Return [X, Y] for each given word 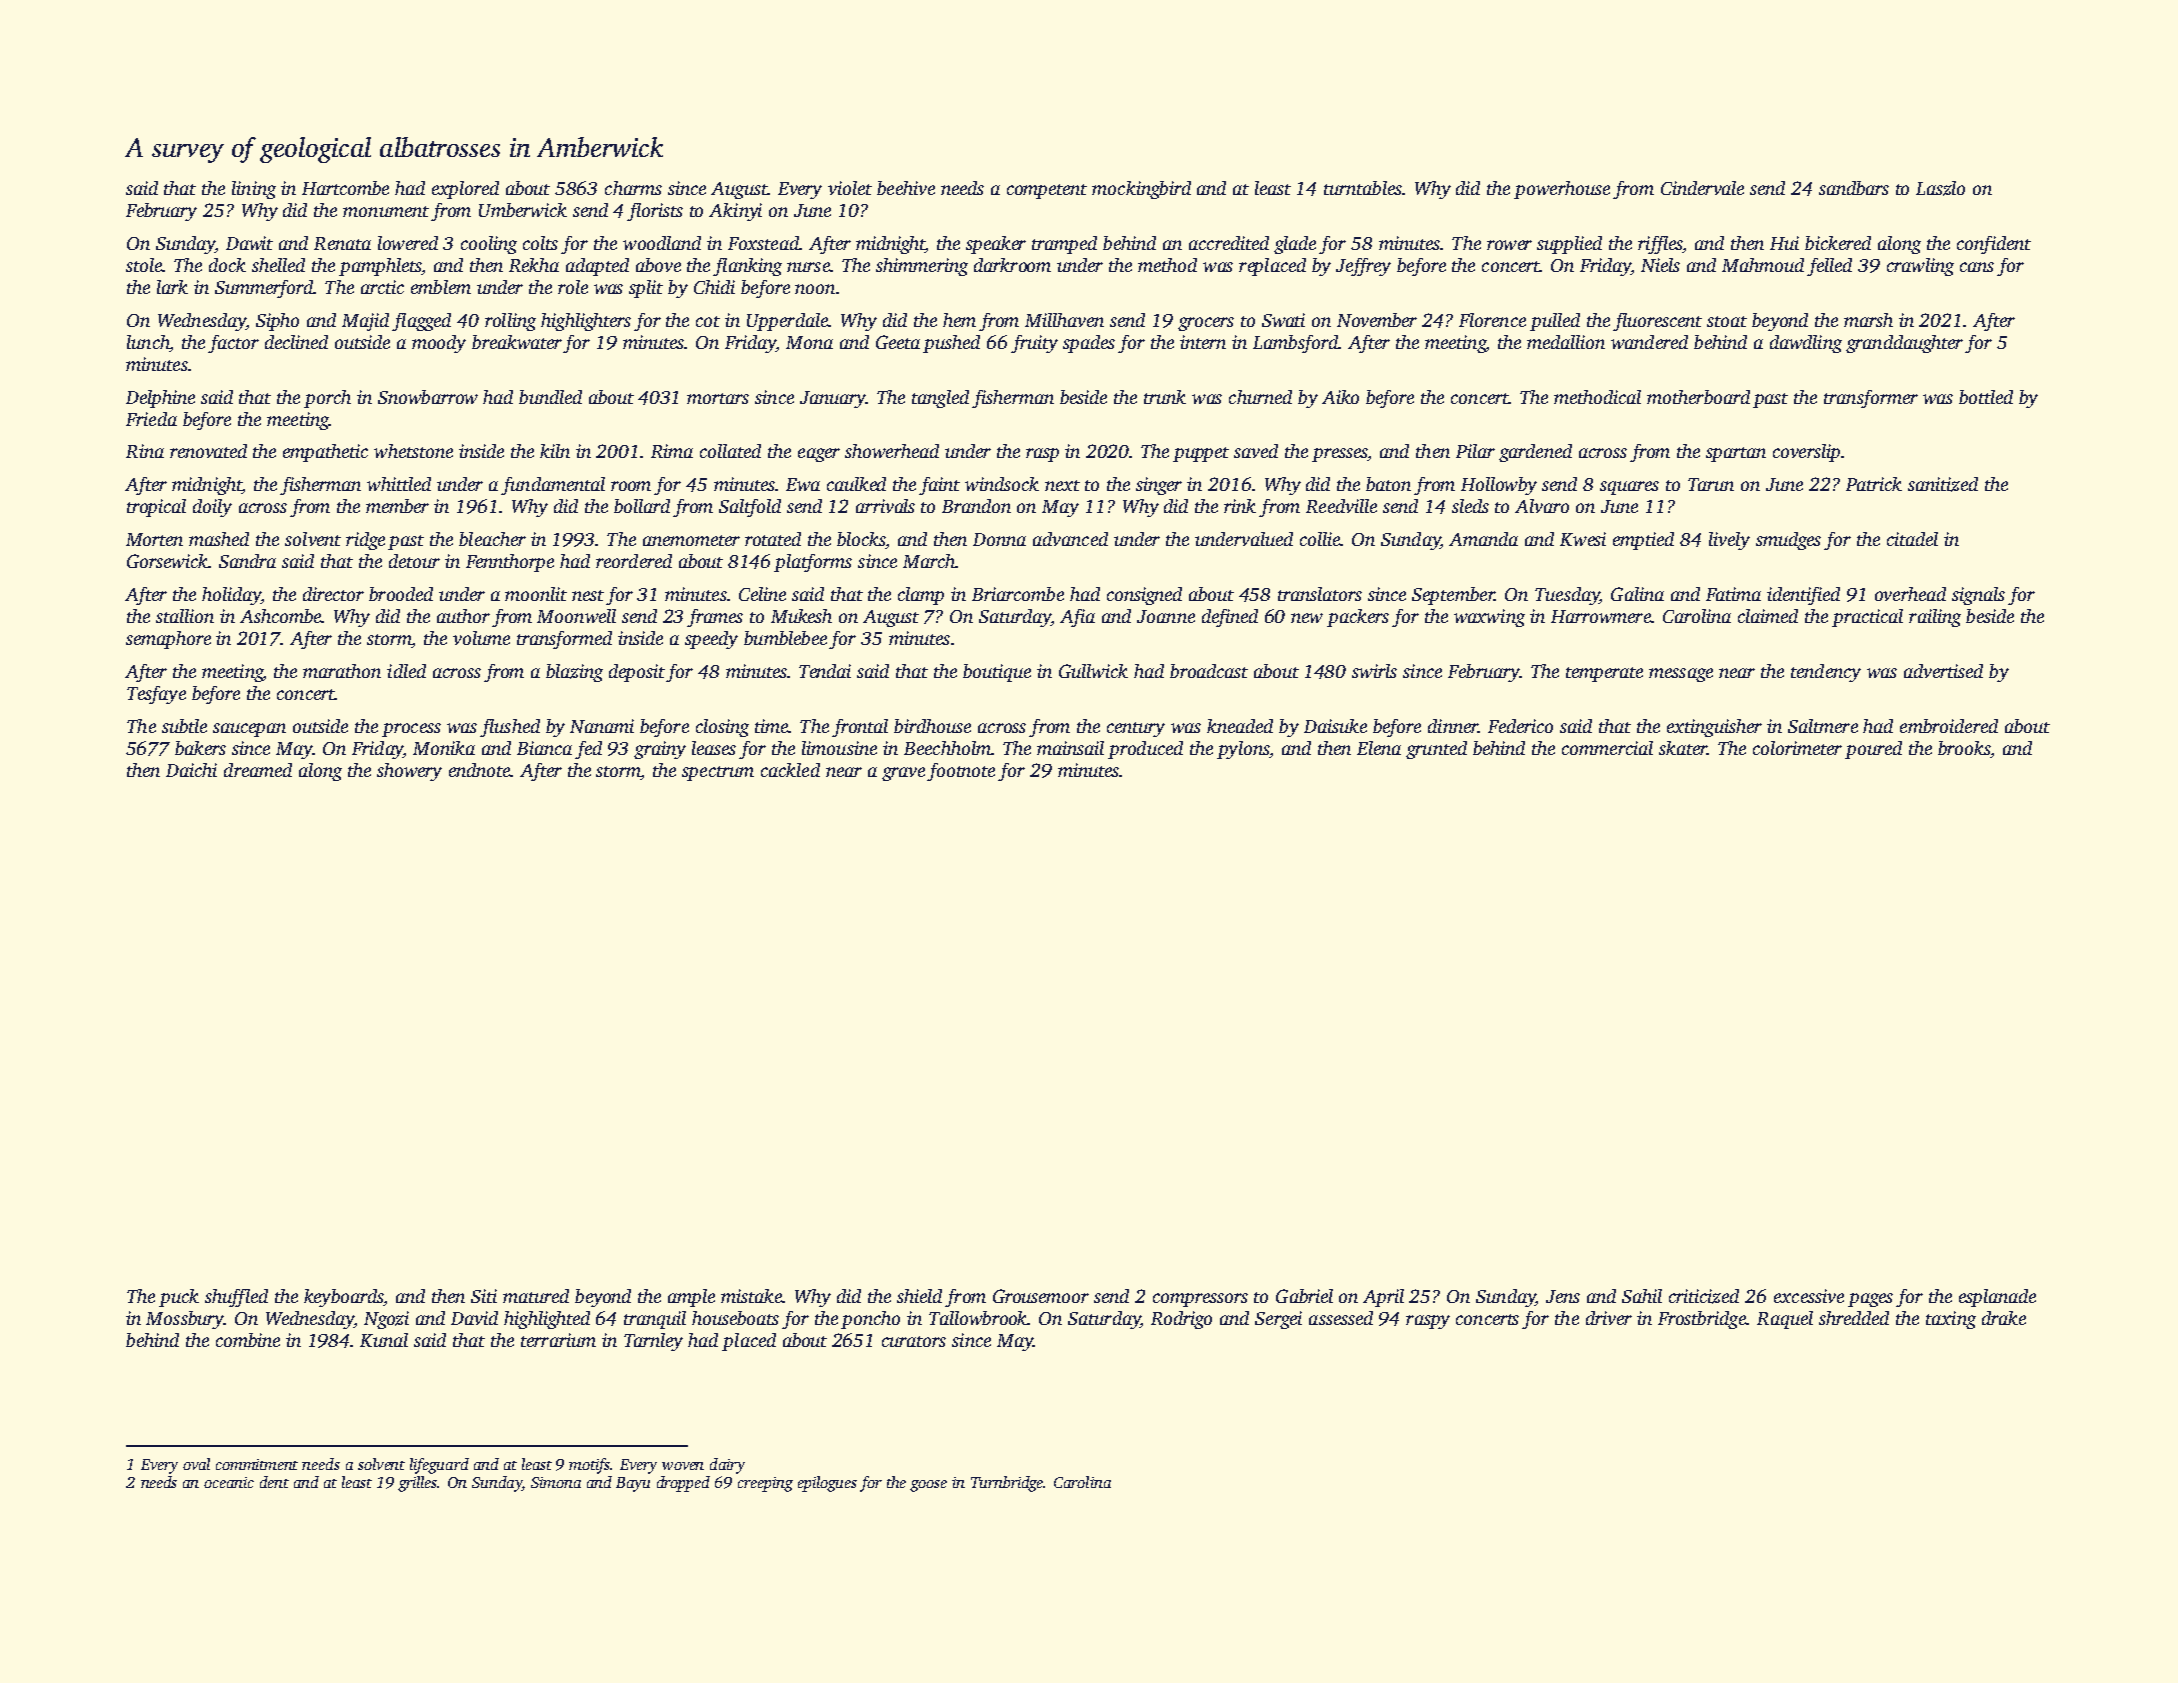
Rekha [534, 265]
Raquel [1785, 1320]
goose [928, 1486]
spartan [1736, 454]
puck [179, 1298]
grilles [418, 1484]
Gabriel [1304, 1296]
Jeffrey [1363, 267]
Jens [1563, 1296]
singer [1159, 486]
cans [1977, 267]
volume [481, 638]
